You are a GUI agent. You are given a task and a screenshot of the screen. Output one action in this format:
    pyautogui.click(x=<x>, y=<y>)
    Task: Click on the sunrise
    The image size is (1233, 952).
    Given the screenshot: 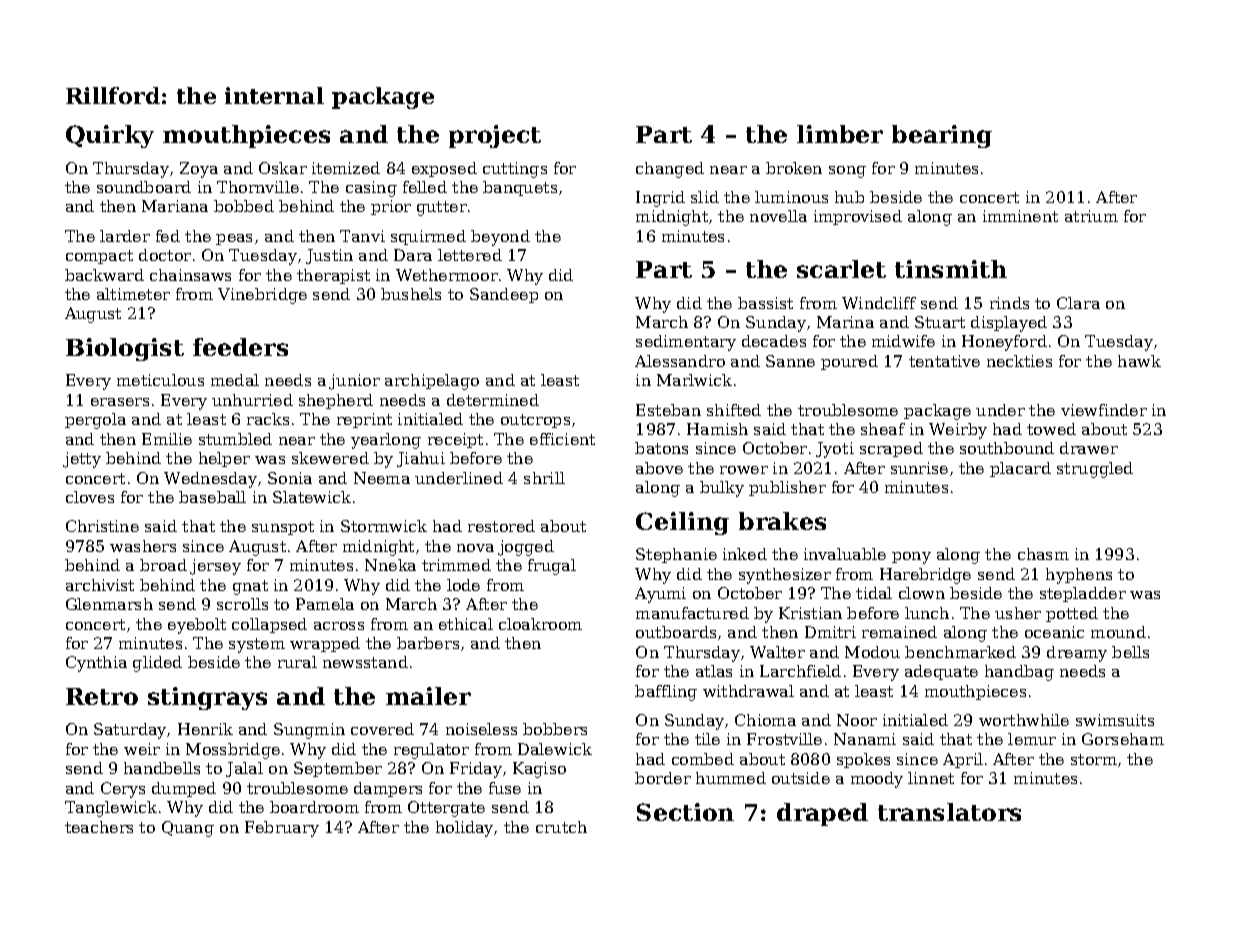 What is the action you would take?
    pyautogui.click(x=919, y=468)
